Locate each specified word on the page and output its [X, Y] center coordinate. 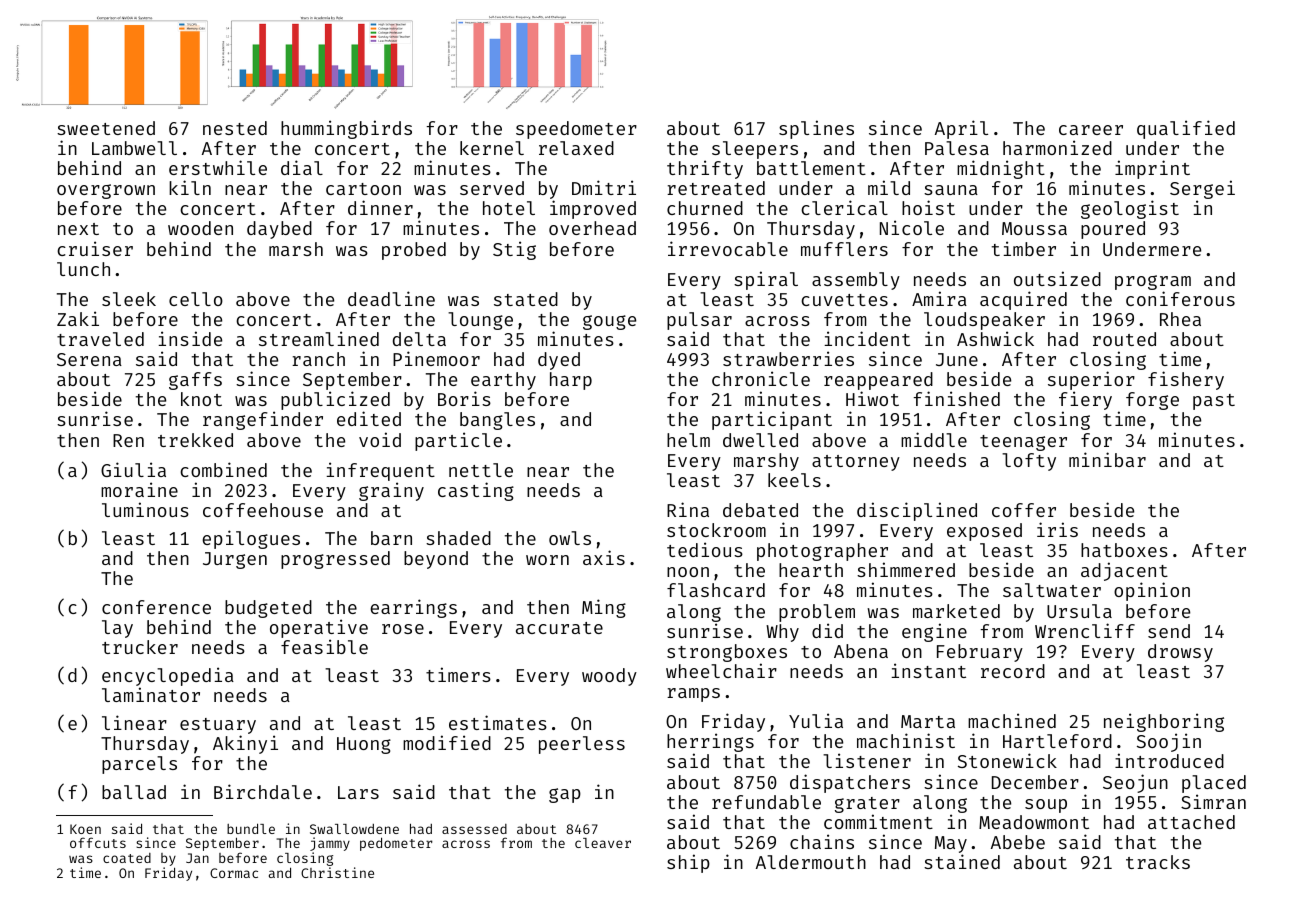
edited [369, 418]
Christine [337, 872]
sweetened [106, 128]
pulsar [699, 321]
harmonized [1057, 147]
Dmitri [604, 187]
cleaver [603, 843]
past [1214, 402]
